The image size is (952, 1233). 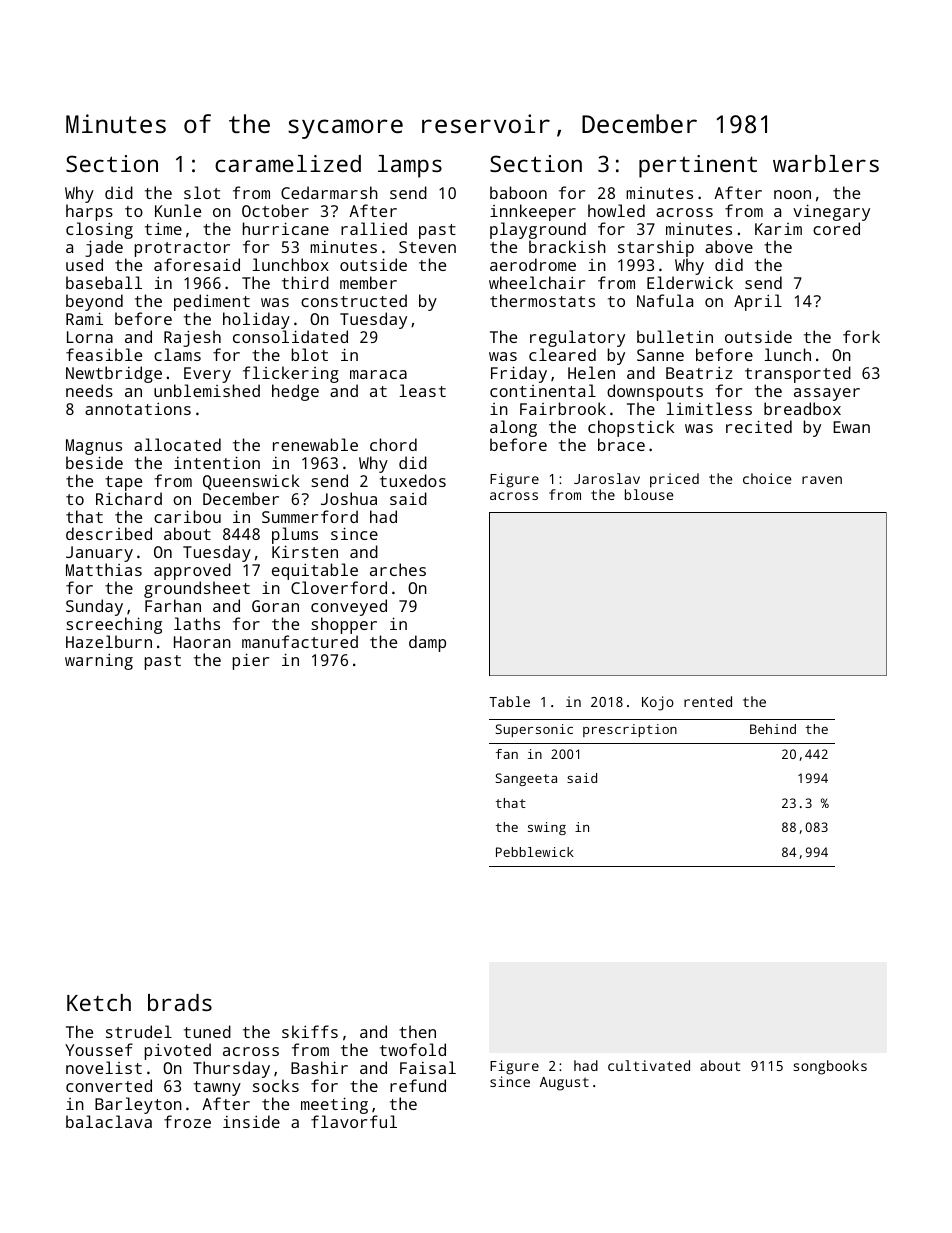 I want to click on Haoran, so click(x=202, y=642).
